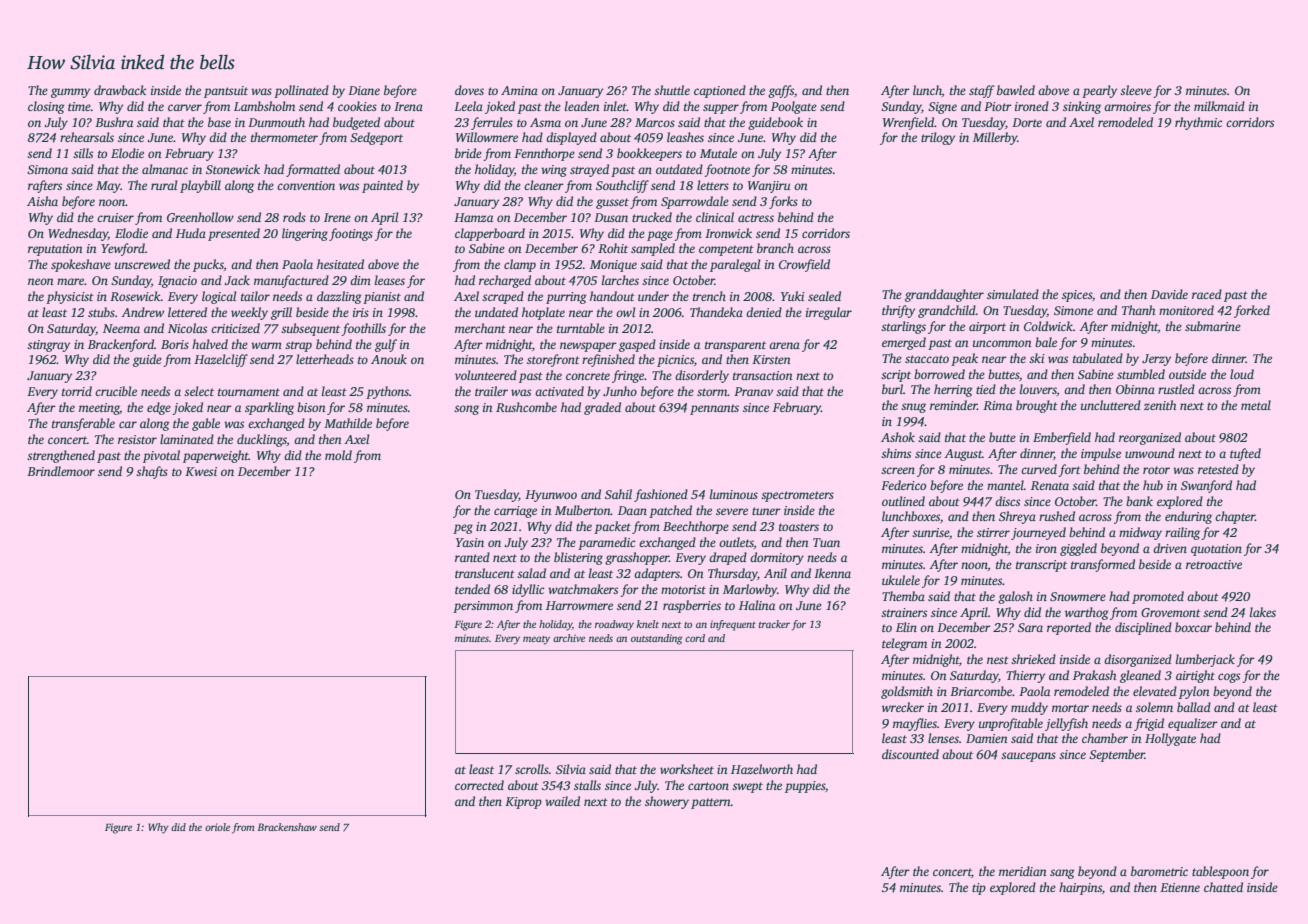 The image size is (1308, 924). Describe the element at coordinates (1099, 91) in the document. I see `pearly` at that location.
